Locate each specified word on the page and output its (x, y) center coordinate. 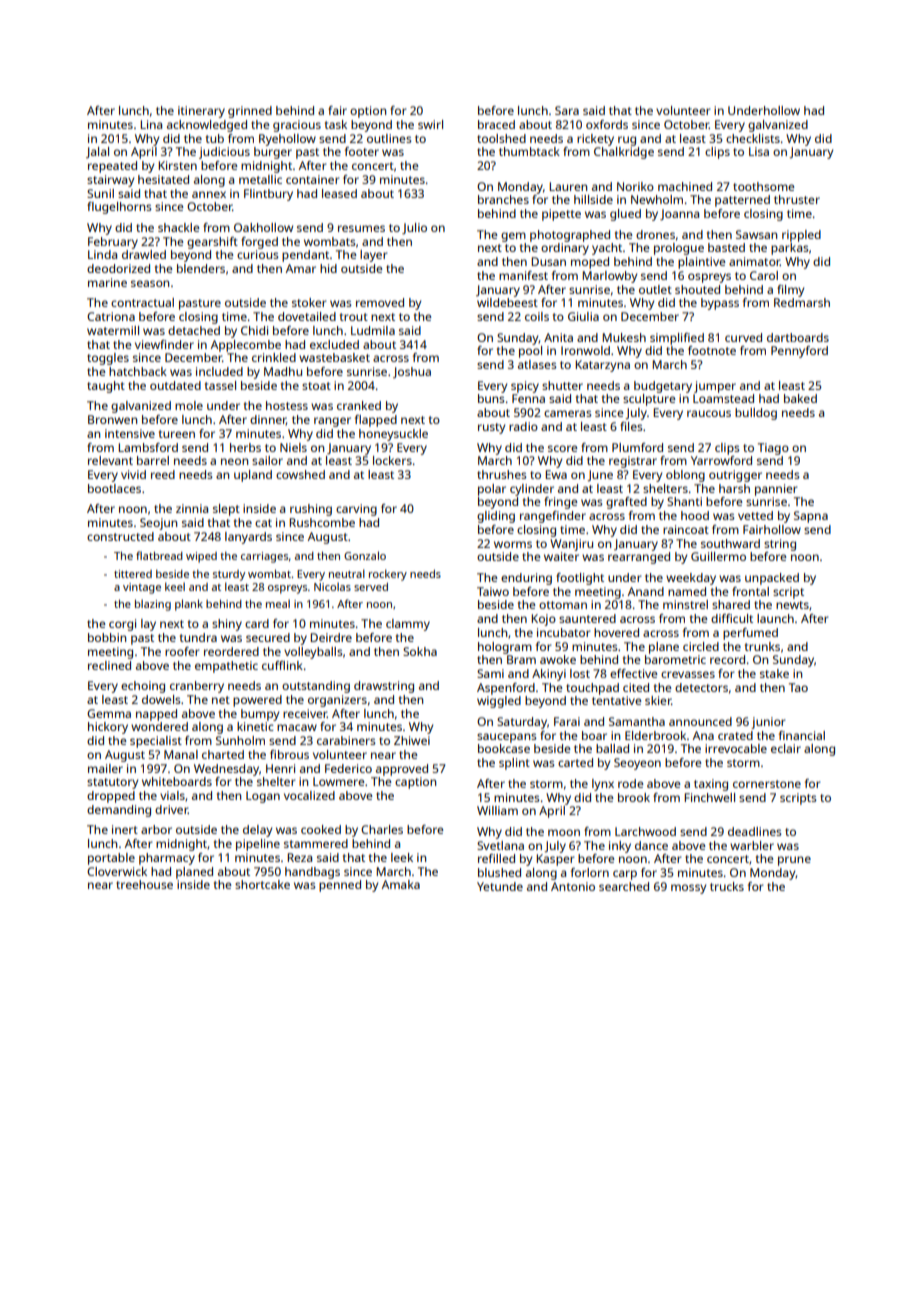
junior (768, 723)
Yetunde (500, 886)
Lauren (568, 186)
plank (189, 605)
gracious (297, 126)
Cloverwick (117, 871)
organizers (337, 701)
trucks (727, 886)
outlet (655, 289)
